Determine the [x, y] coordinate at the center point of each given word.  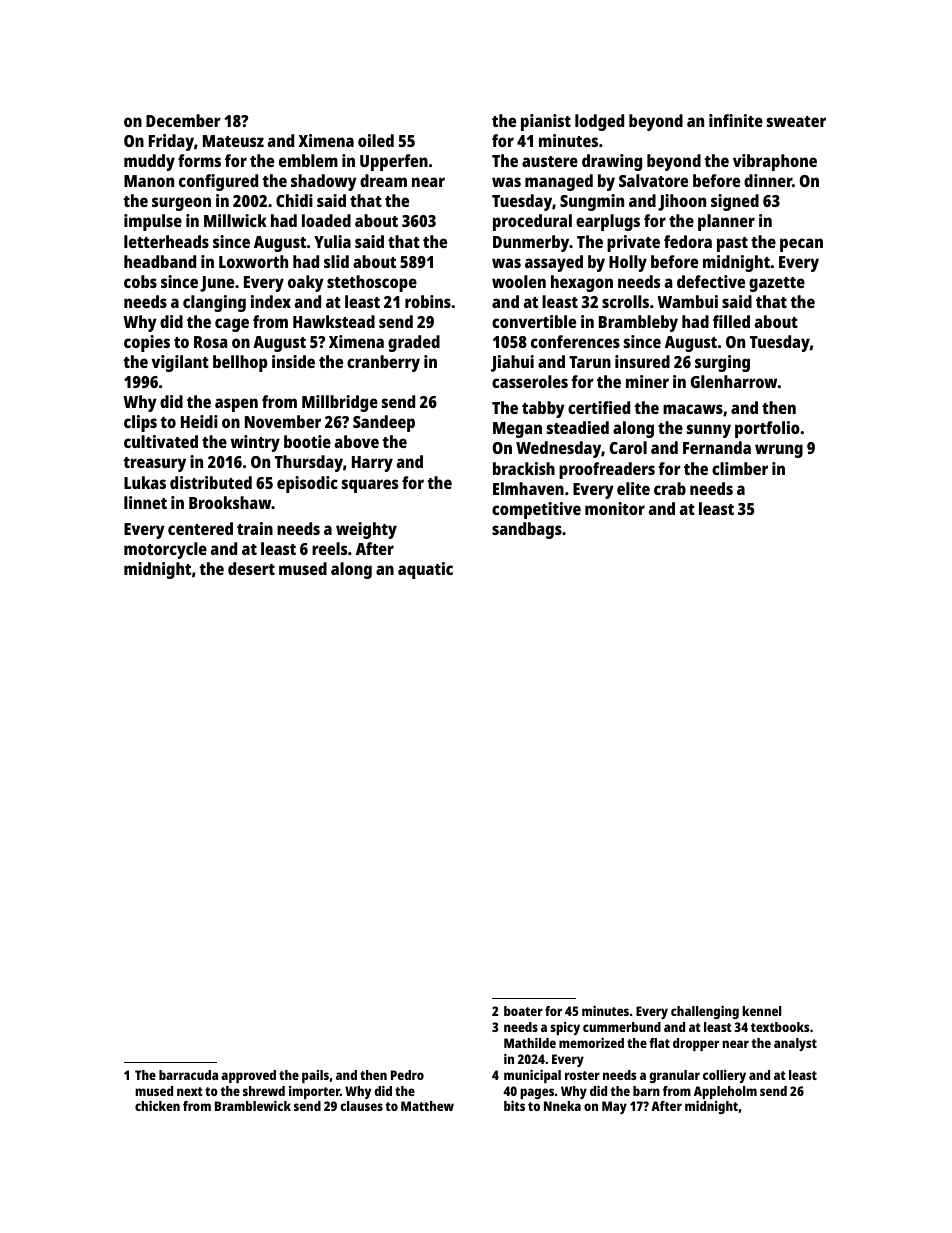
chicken [157, 1106]
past [732, 244]
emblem [308, 160]
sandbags [527, 530]
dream [383, 180]
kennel [761, 1011]
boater [523, 1011]
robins [428, 301]
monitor [615, 508]
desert [251, 568]
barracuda [188, 1075]
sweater [796, 121]
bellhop [240, 363]
